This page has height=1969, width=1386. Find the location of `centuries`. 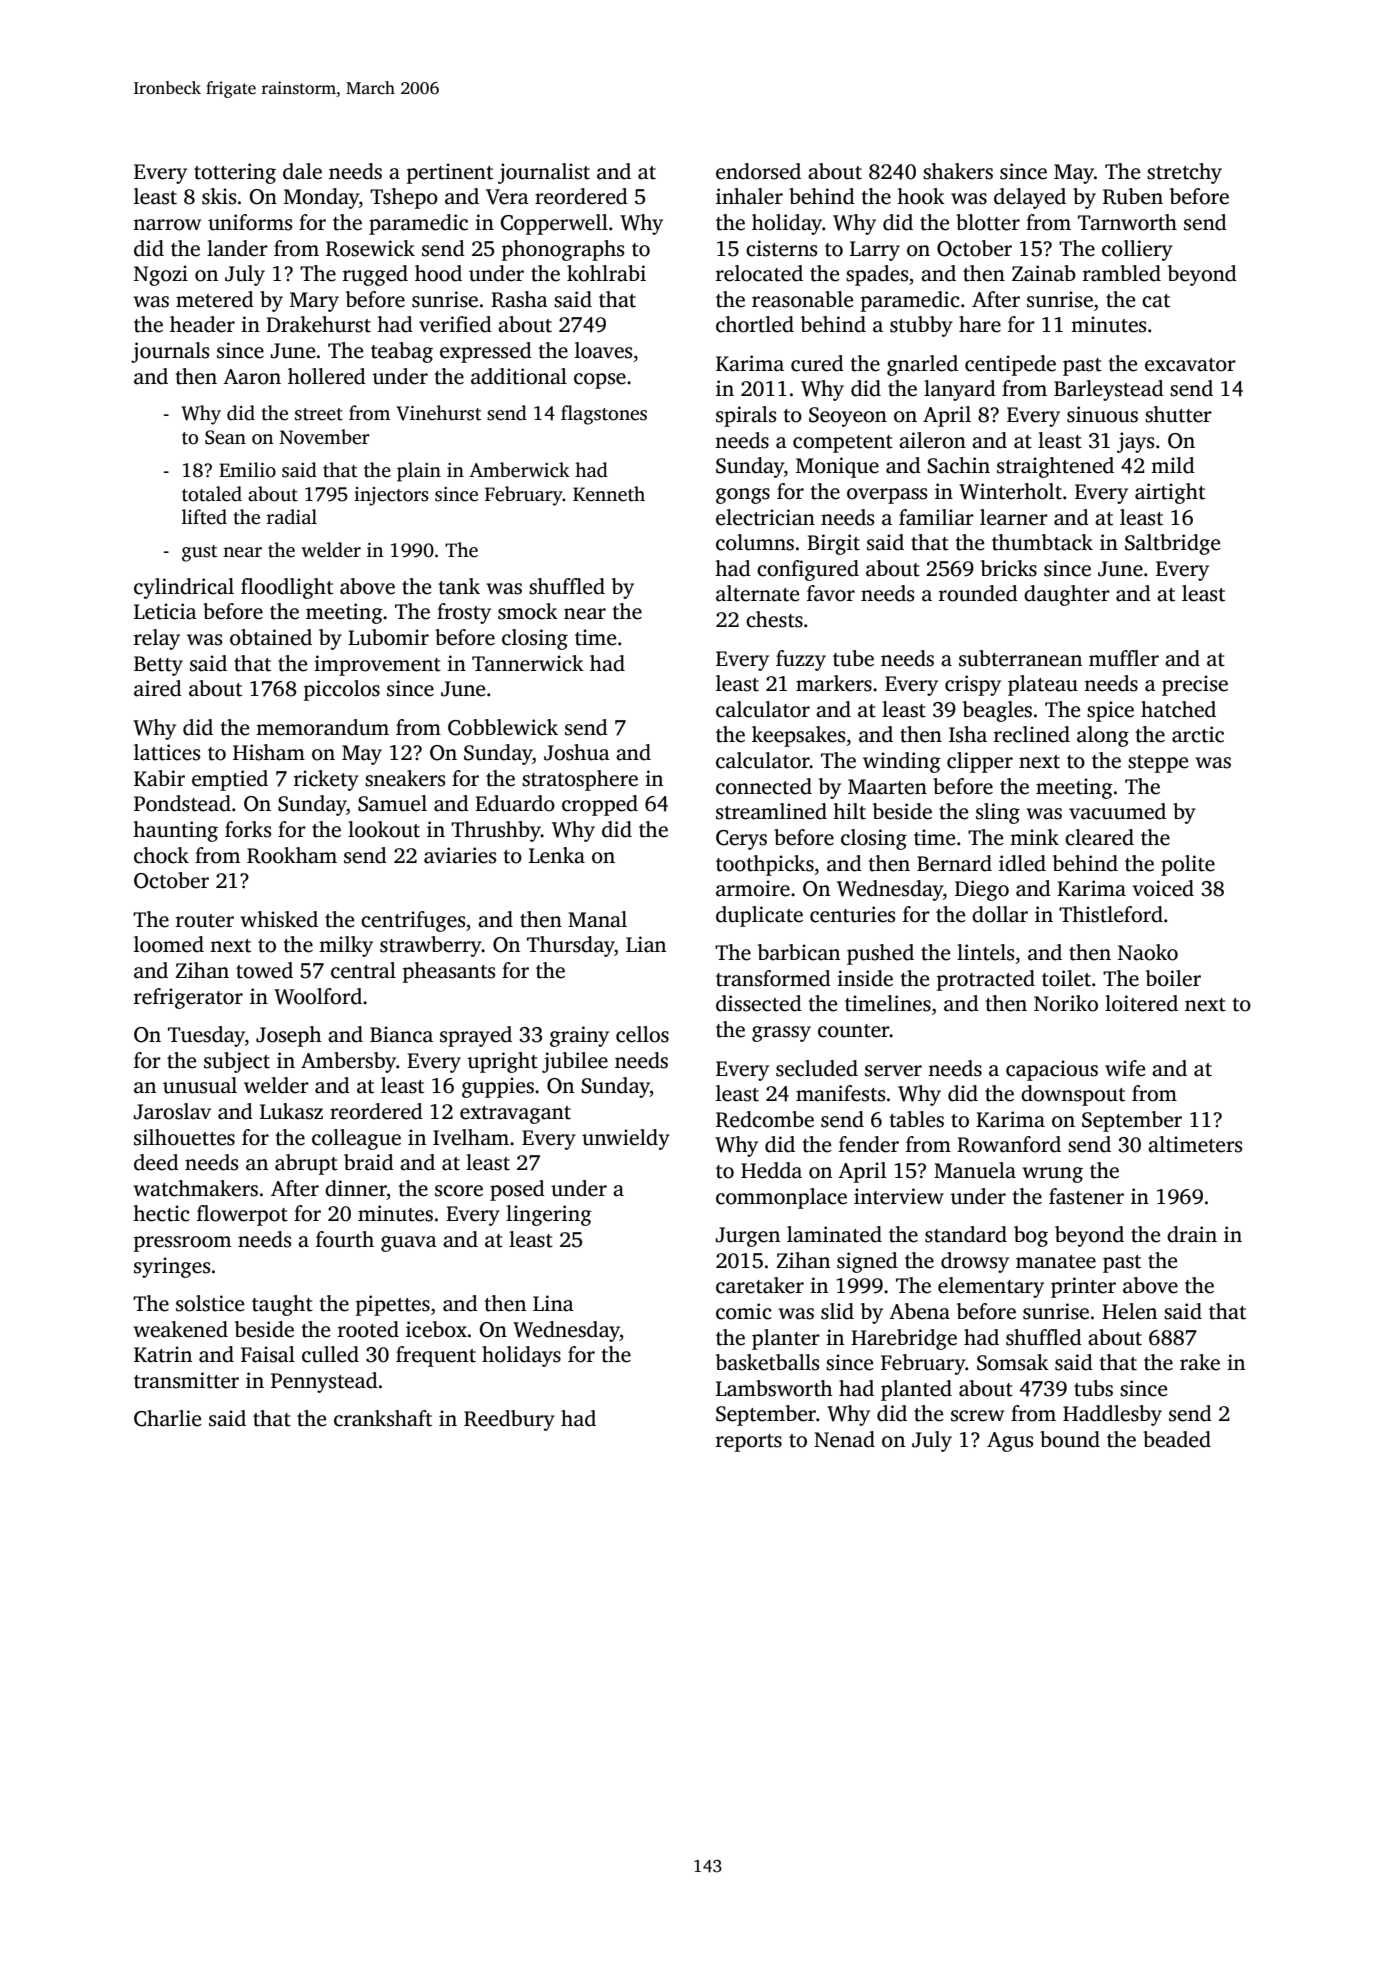

centuries is located at coordinates (852, 914).
